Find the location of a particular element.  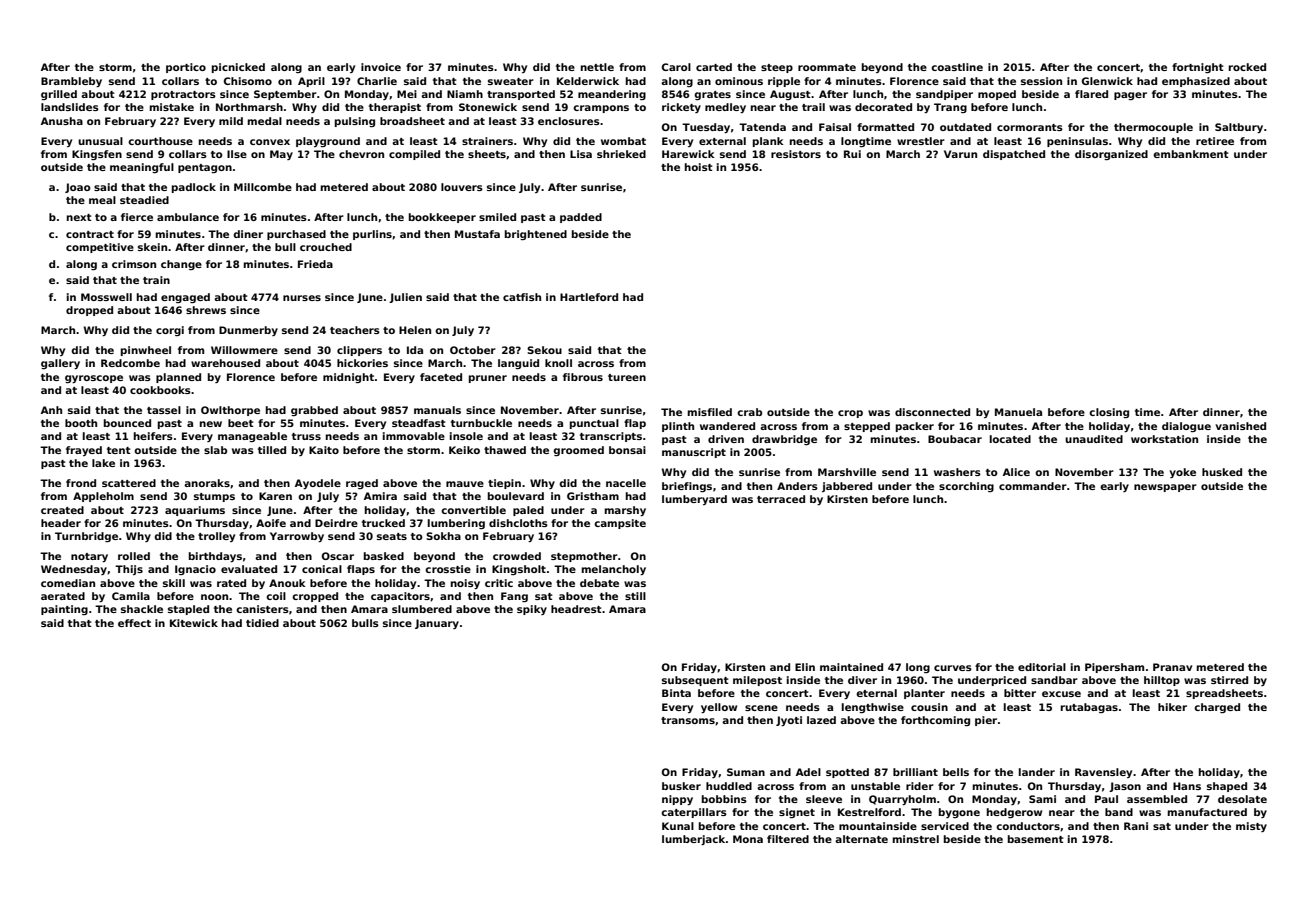

Hartleford is located at coordinates (589, 297).
